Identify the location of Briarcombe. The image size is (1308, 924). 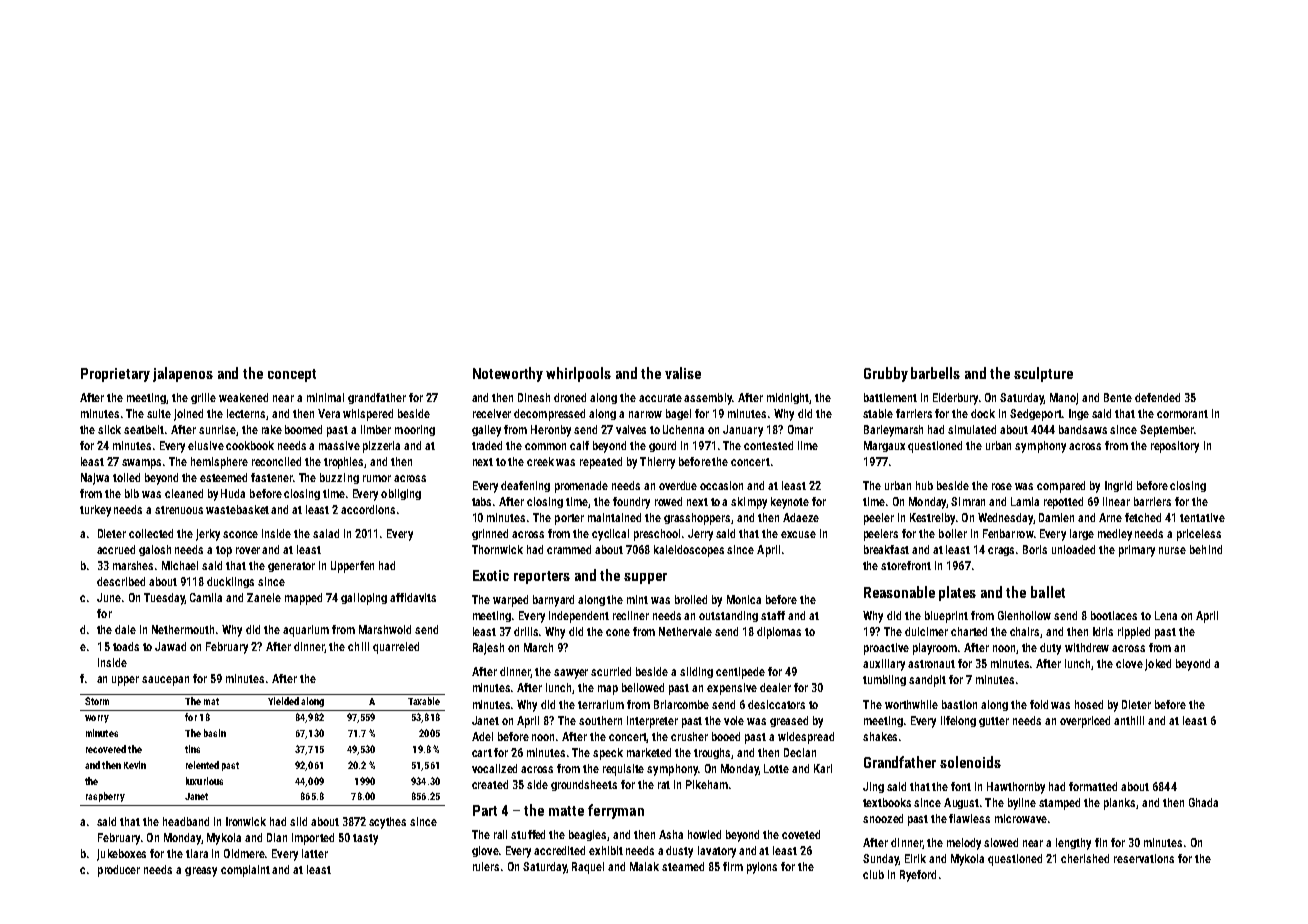
(681, 704).
